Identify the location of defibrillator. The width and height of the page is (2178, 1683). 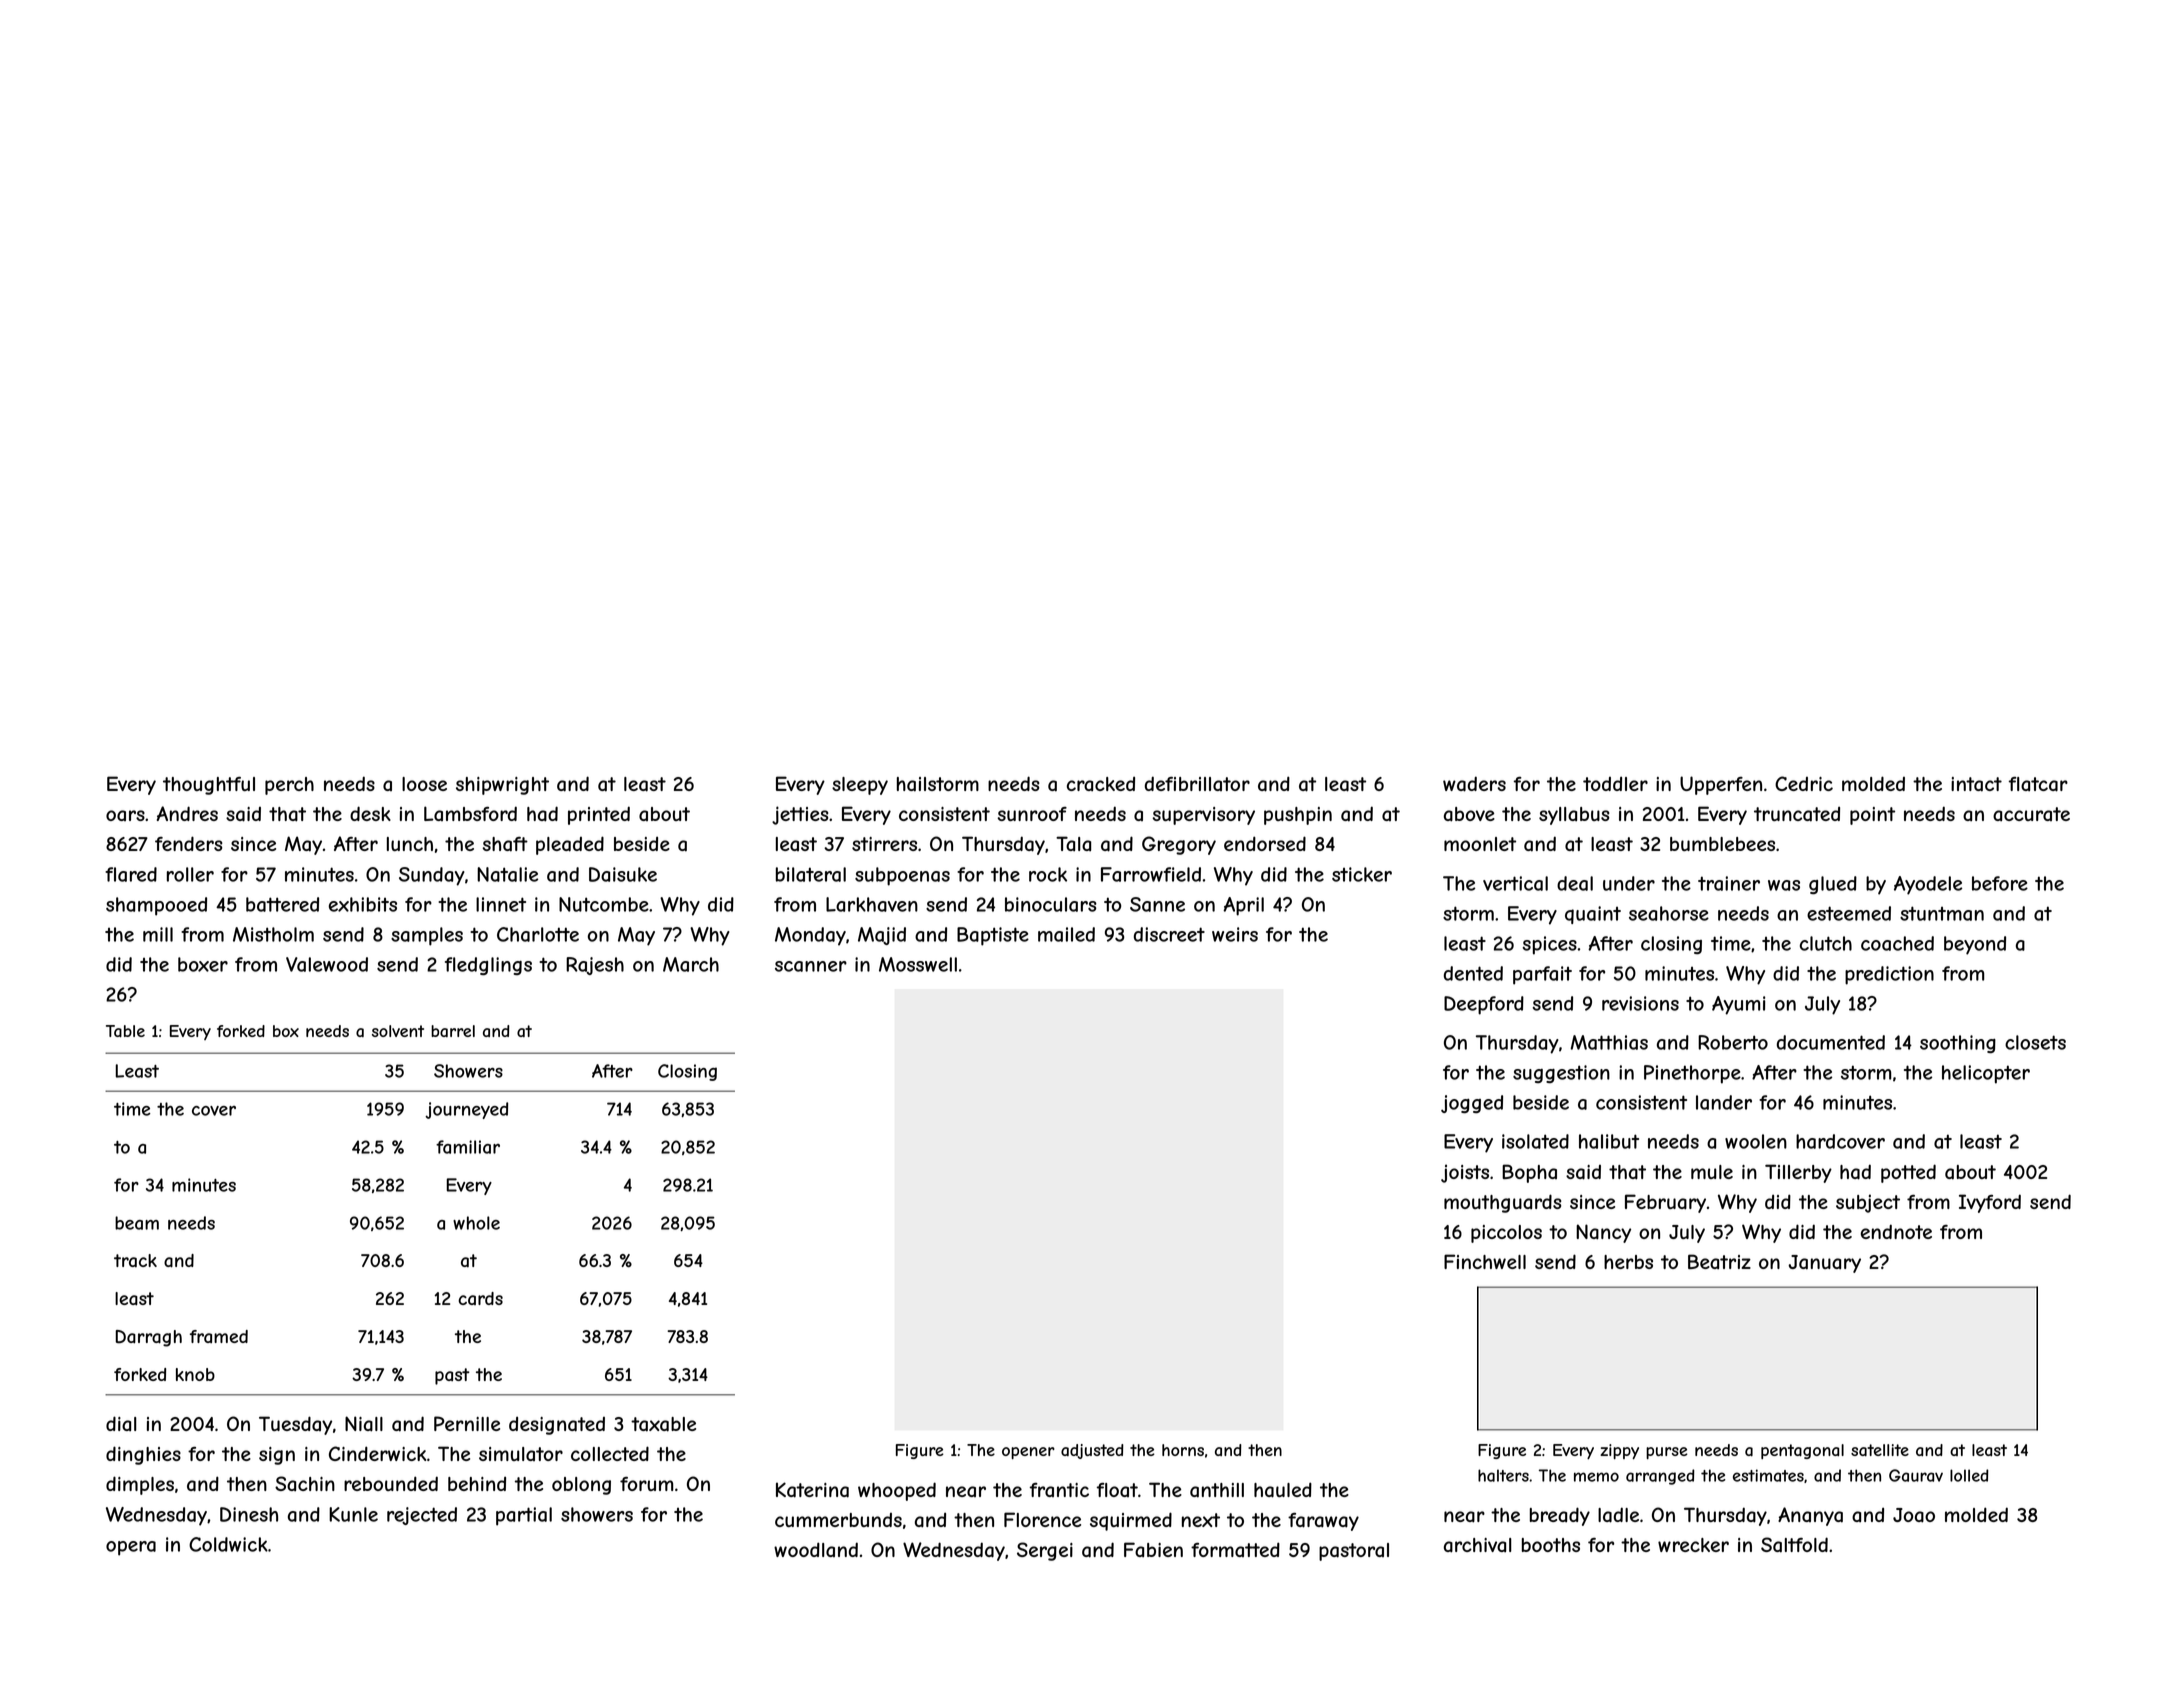
(1197, 783).
